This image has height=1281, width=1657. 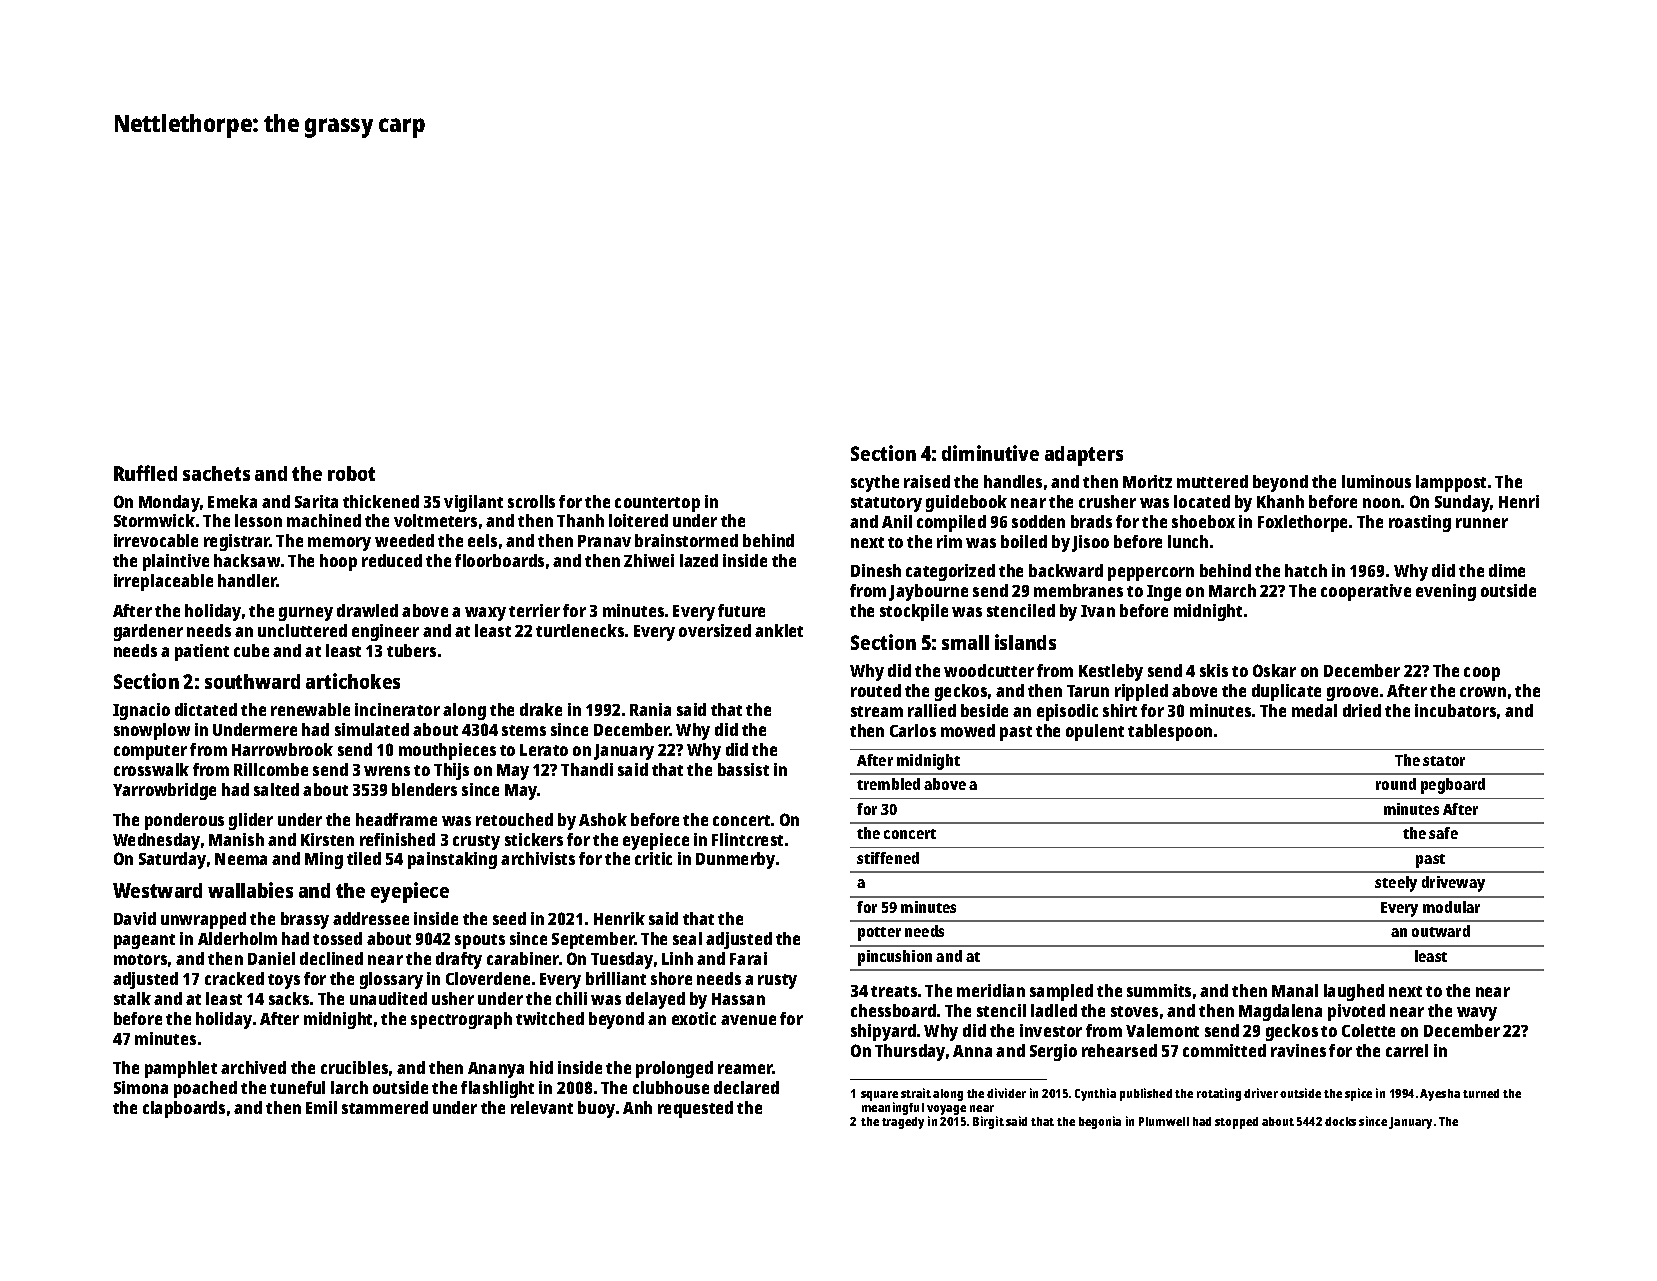 What do you see at coordinates (156, 841) in the image?
I see `Wednesday` at bounding box center [156, 841].
